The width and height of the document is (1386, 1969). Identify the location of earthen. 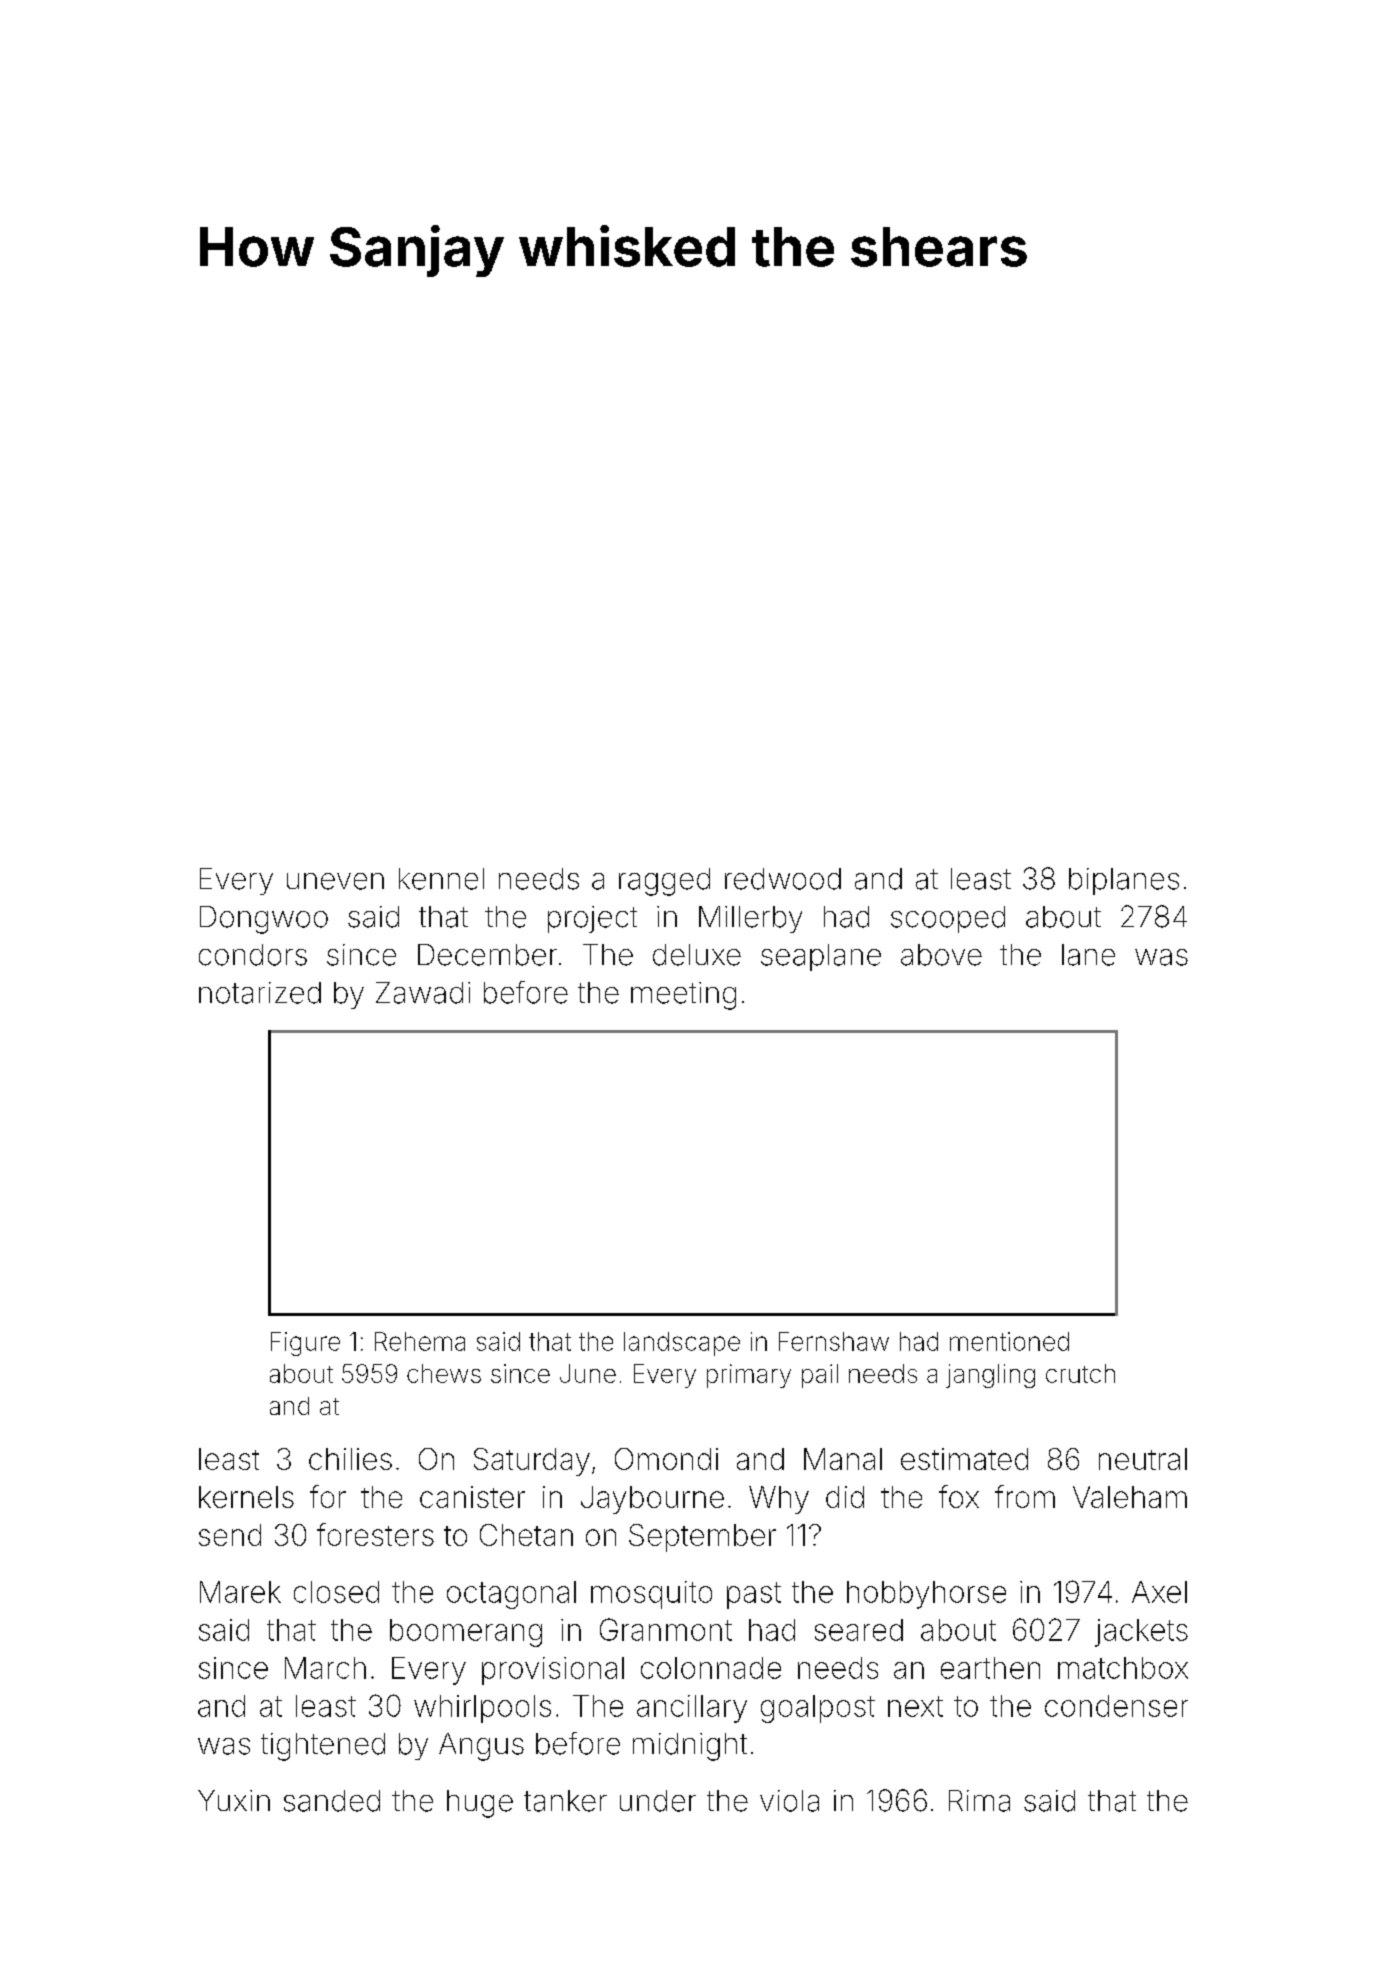
(990, 1668).
